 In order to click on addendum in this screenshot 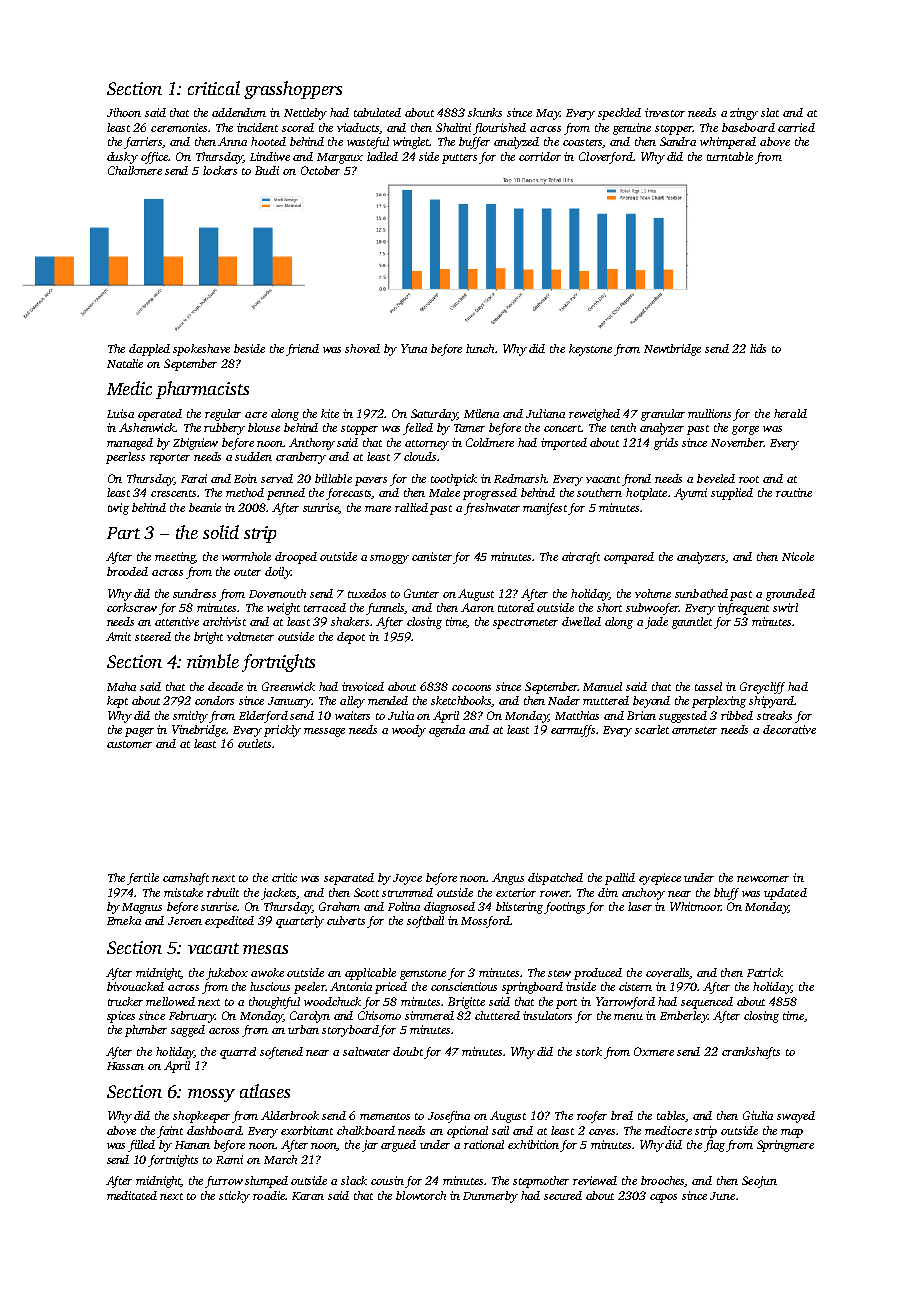, I will do `click(239, 112)`.
